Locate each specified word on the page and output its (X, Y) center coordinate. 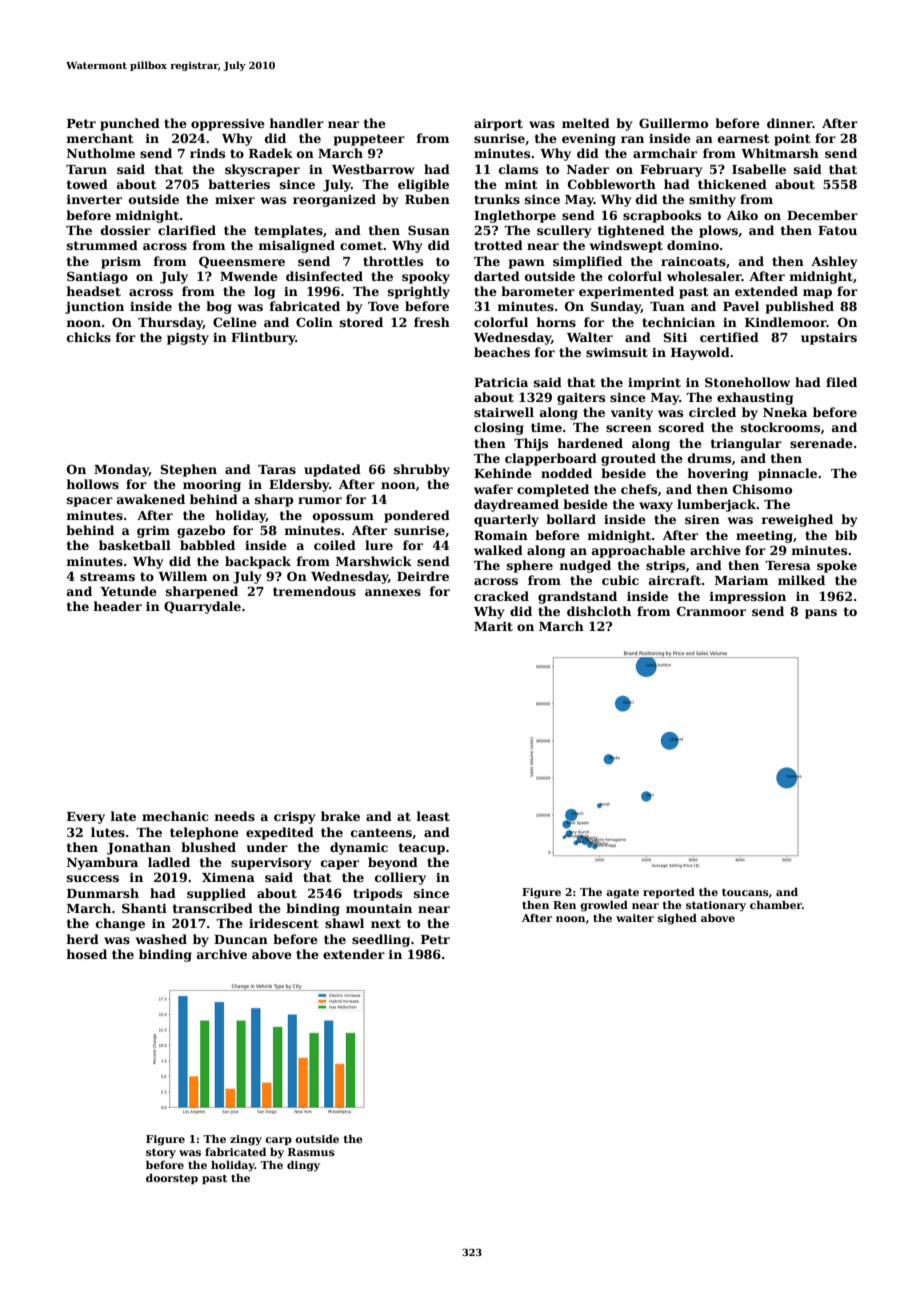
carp (278, 1141)
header (117, 606)
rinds (207, 153)
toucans (745, 892)
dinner (790, 123)
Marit (493, 626)
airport (498, 124)
